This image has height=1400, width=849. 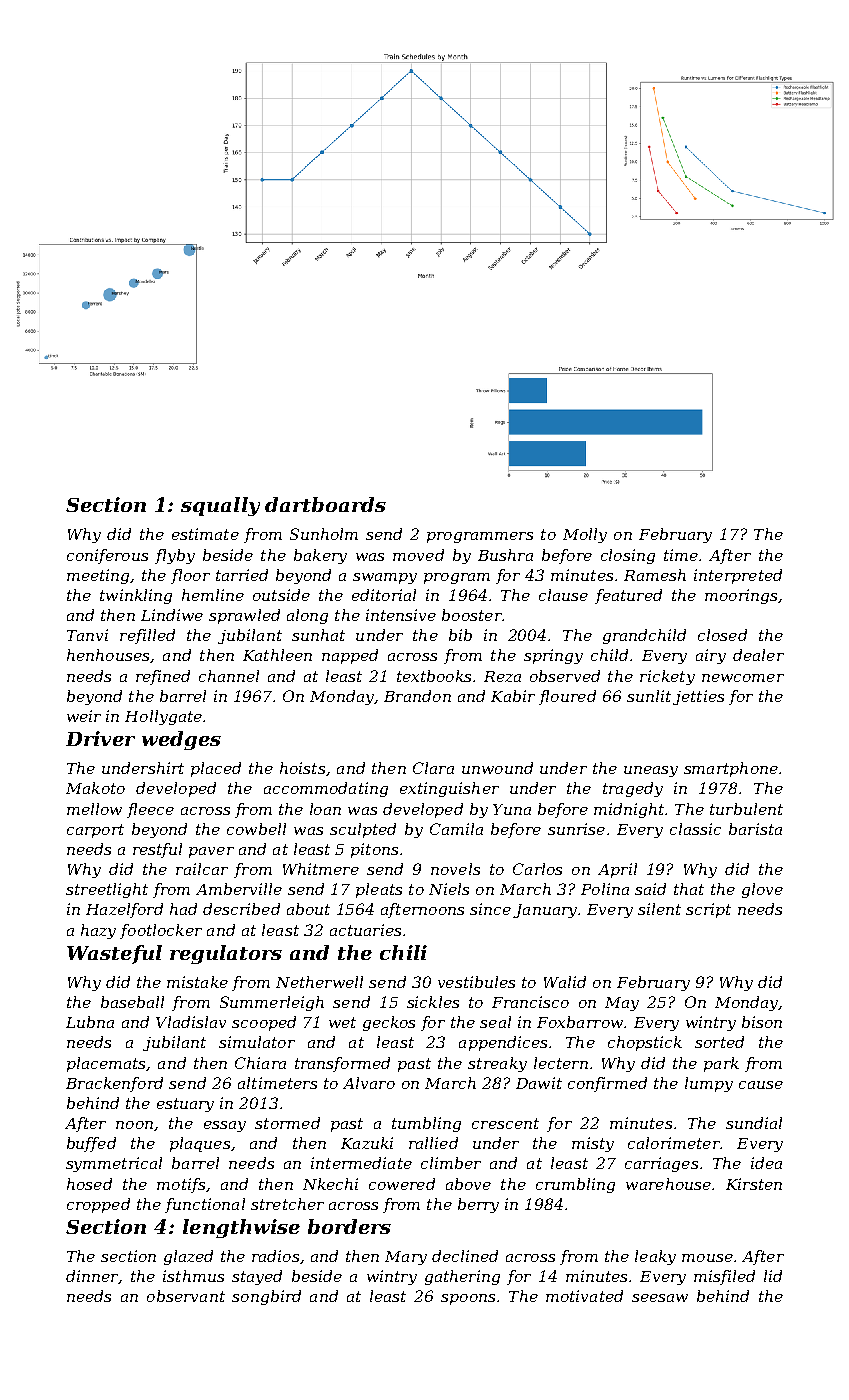 I want to click on Walid, so click(x=565, y=982).
